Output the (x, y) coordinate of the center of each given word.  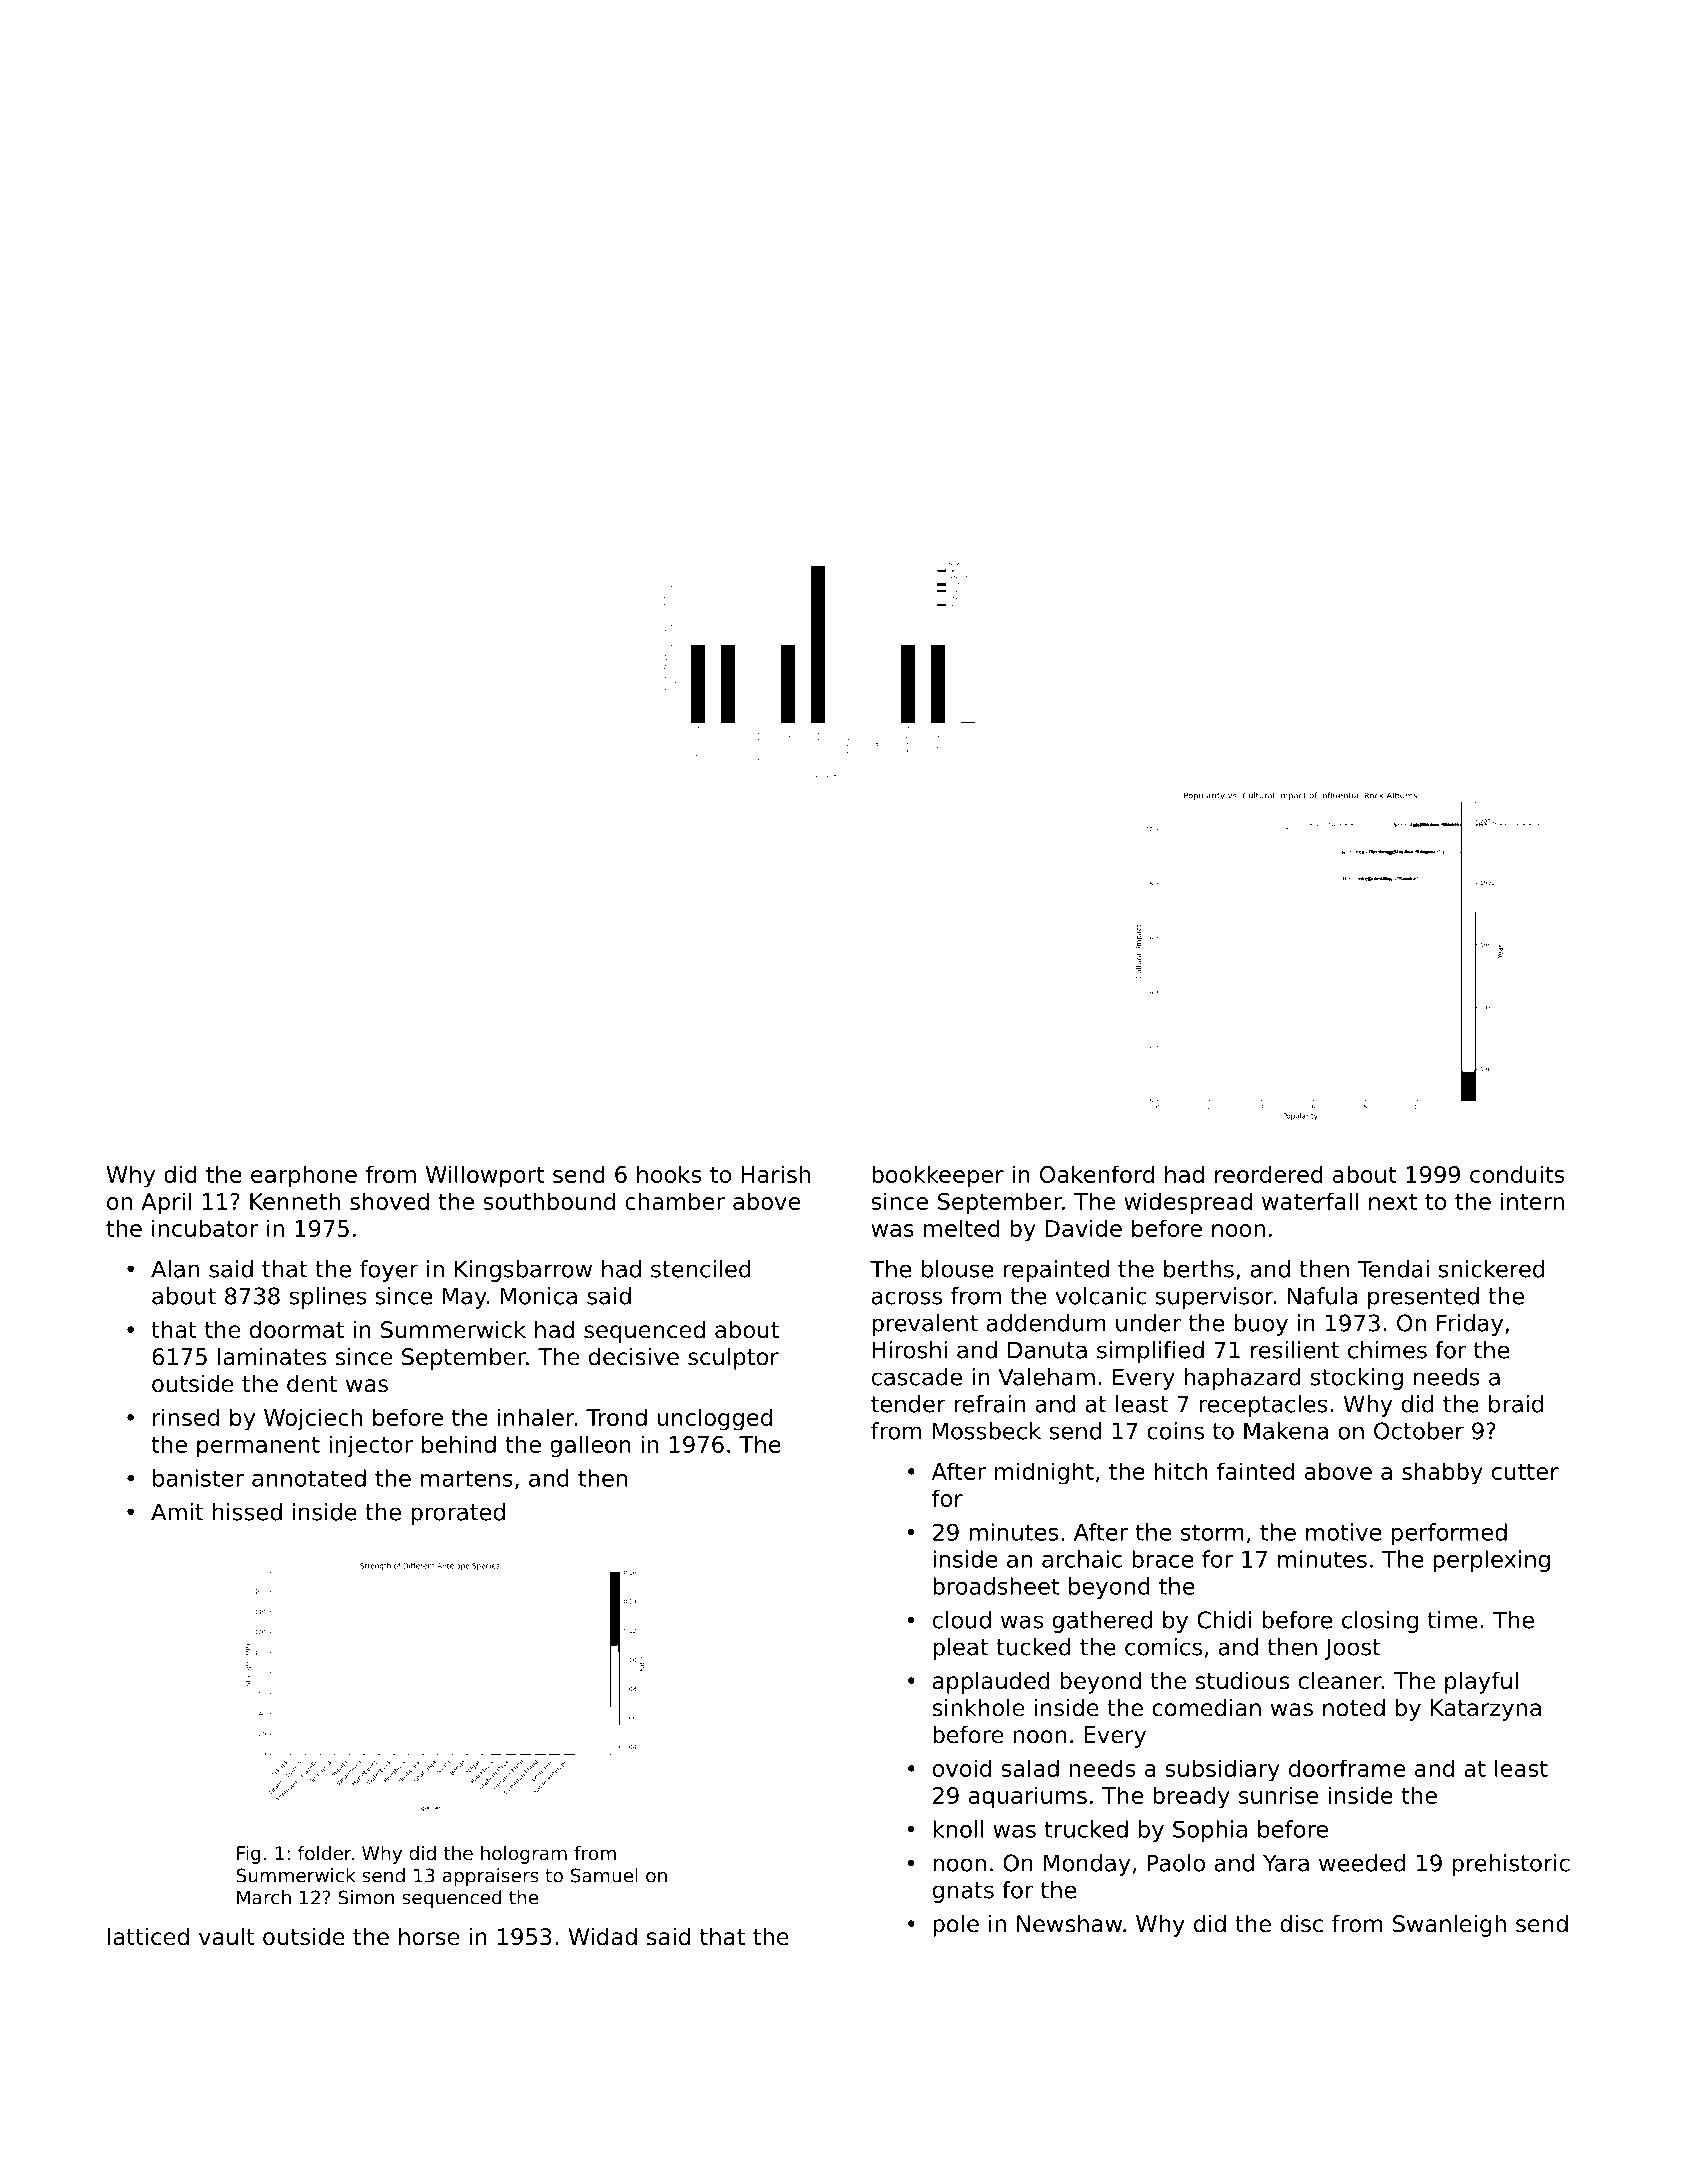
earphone (304, 1176)
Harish (775, 1174)
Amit (177, 1512)
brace (1162, 1559)
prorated (458, 1514)
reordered (1269, 1174)
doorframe (1347, 1768)
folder (325, 1853)
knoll (958, 1829)
